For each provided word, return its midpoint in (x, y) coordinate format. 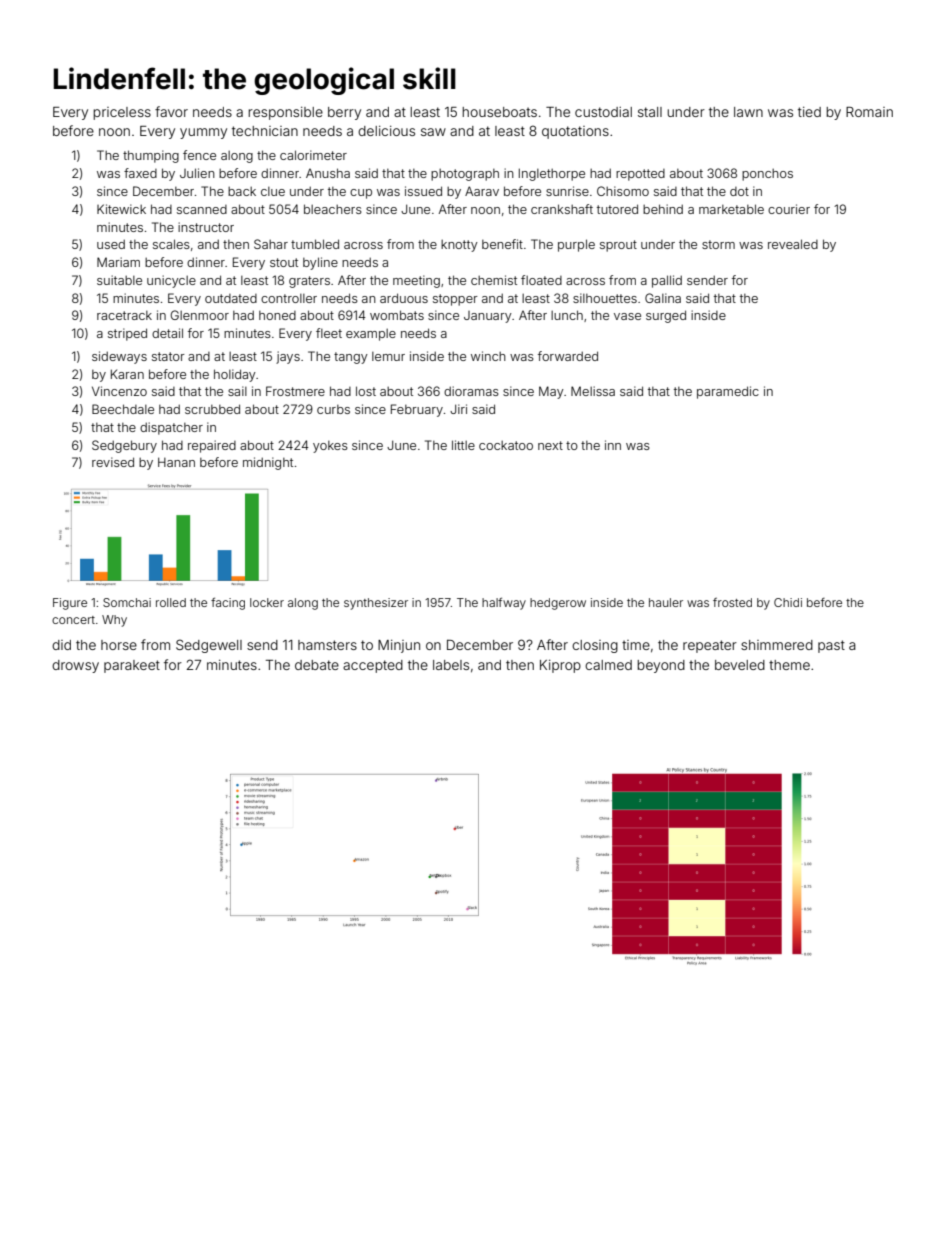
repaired (212, 446)
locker (267, 602)
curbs (333, 409)
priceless (122, 113)
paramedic (728, 392)
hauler (666, 602)
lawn (748, 112)
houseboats (499, 112)
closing (595, 646)
